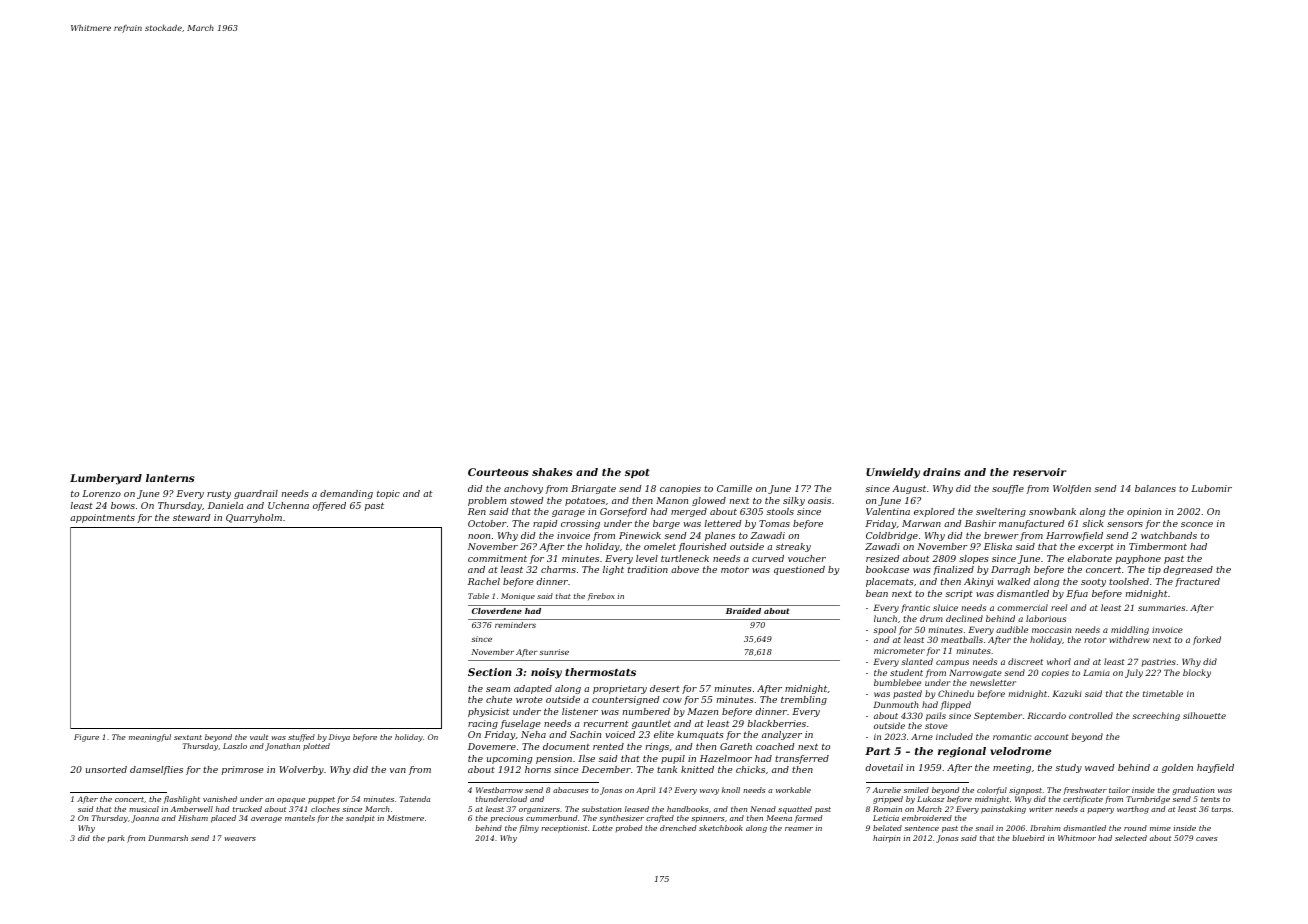  I want to click on Meena, so click(779, 818).
